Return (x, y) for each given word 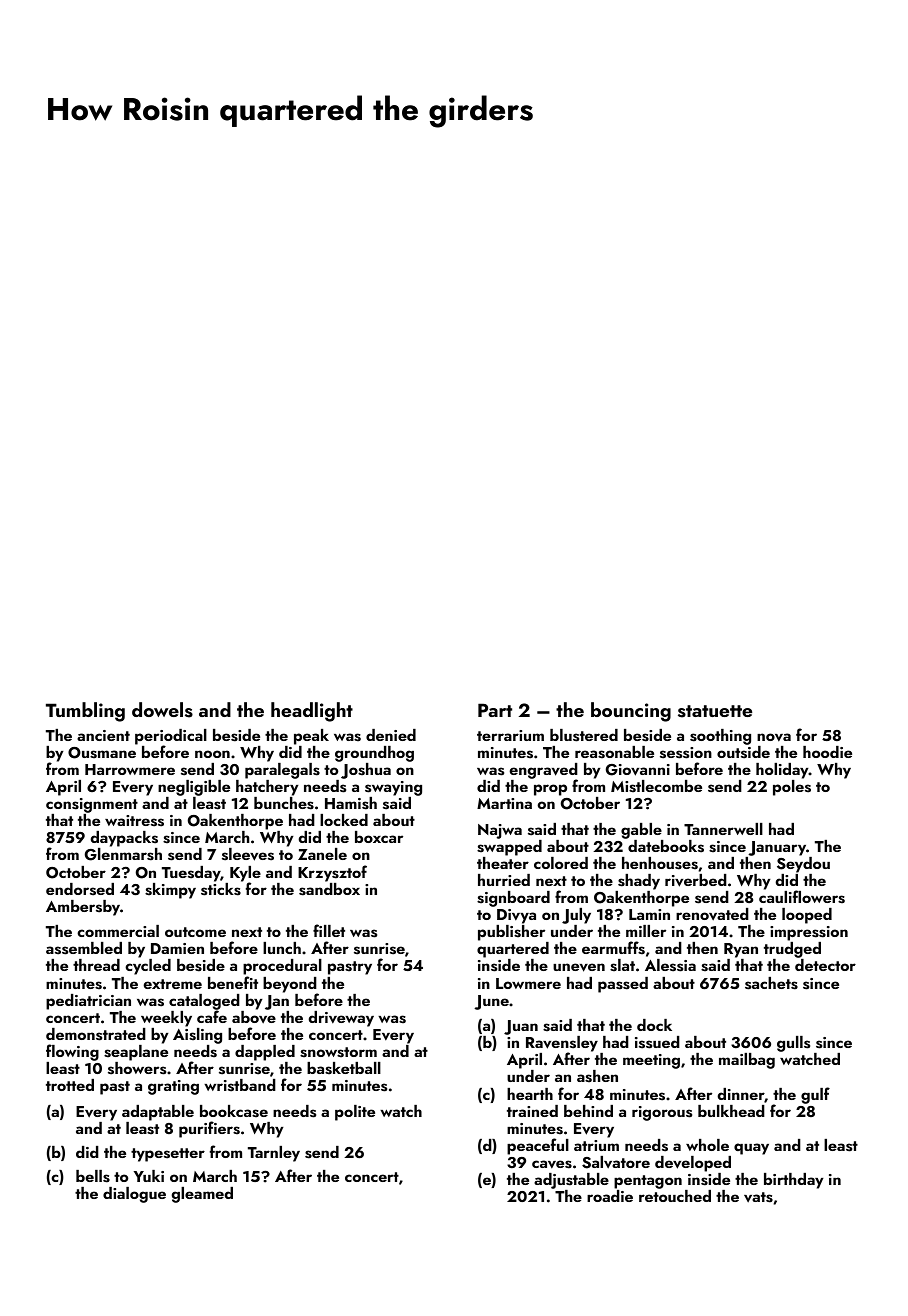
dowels (162, 710)
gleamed (202, 1195)
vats (758, 1197)
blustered (584, 735)
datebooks (666, 846)
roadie (610, 1196)
